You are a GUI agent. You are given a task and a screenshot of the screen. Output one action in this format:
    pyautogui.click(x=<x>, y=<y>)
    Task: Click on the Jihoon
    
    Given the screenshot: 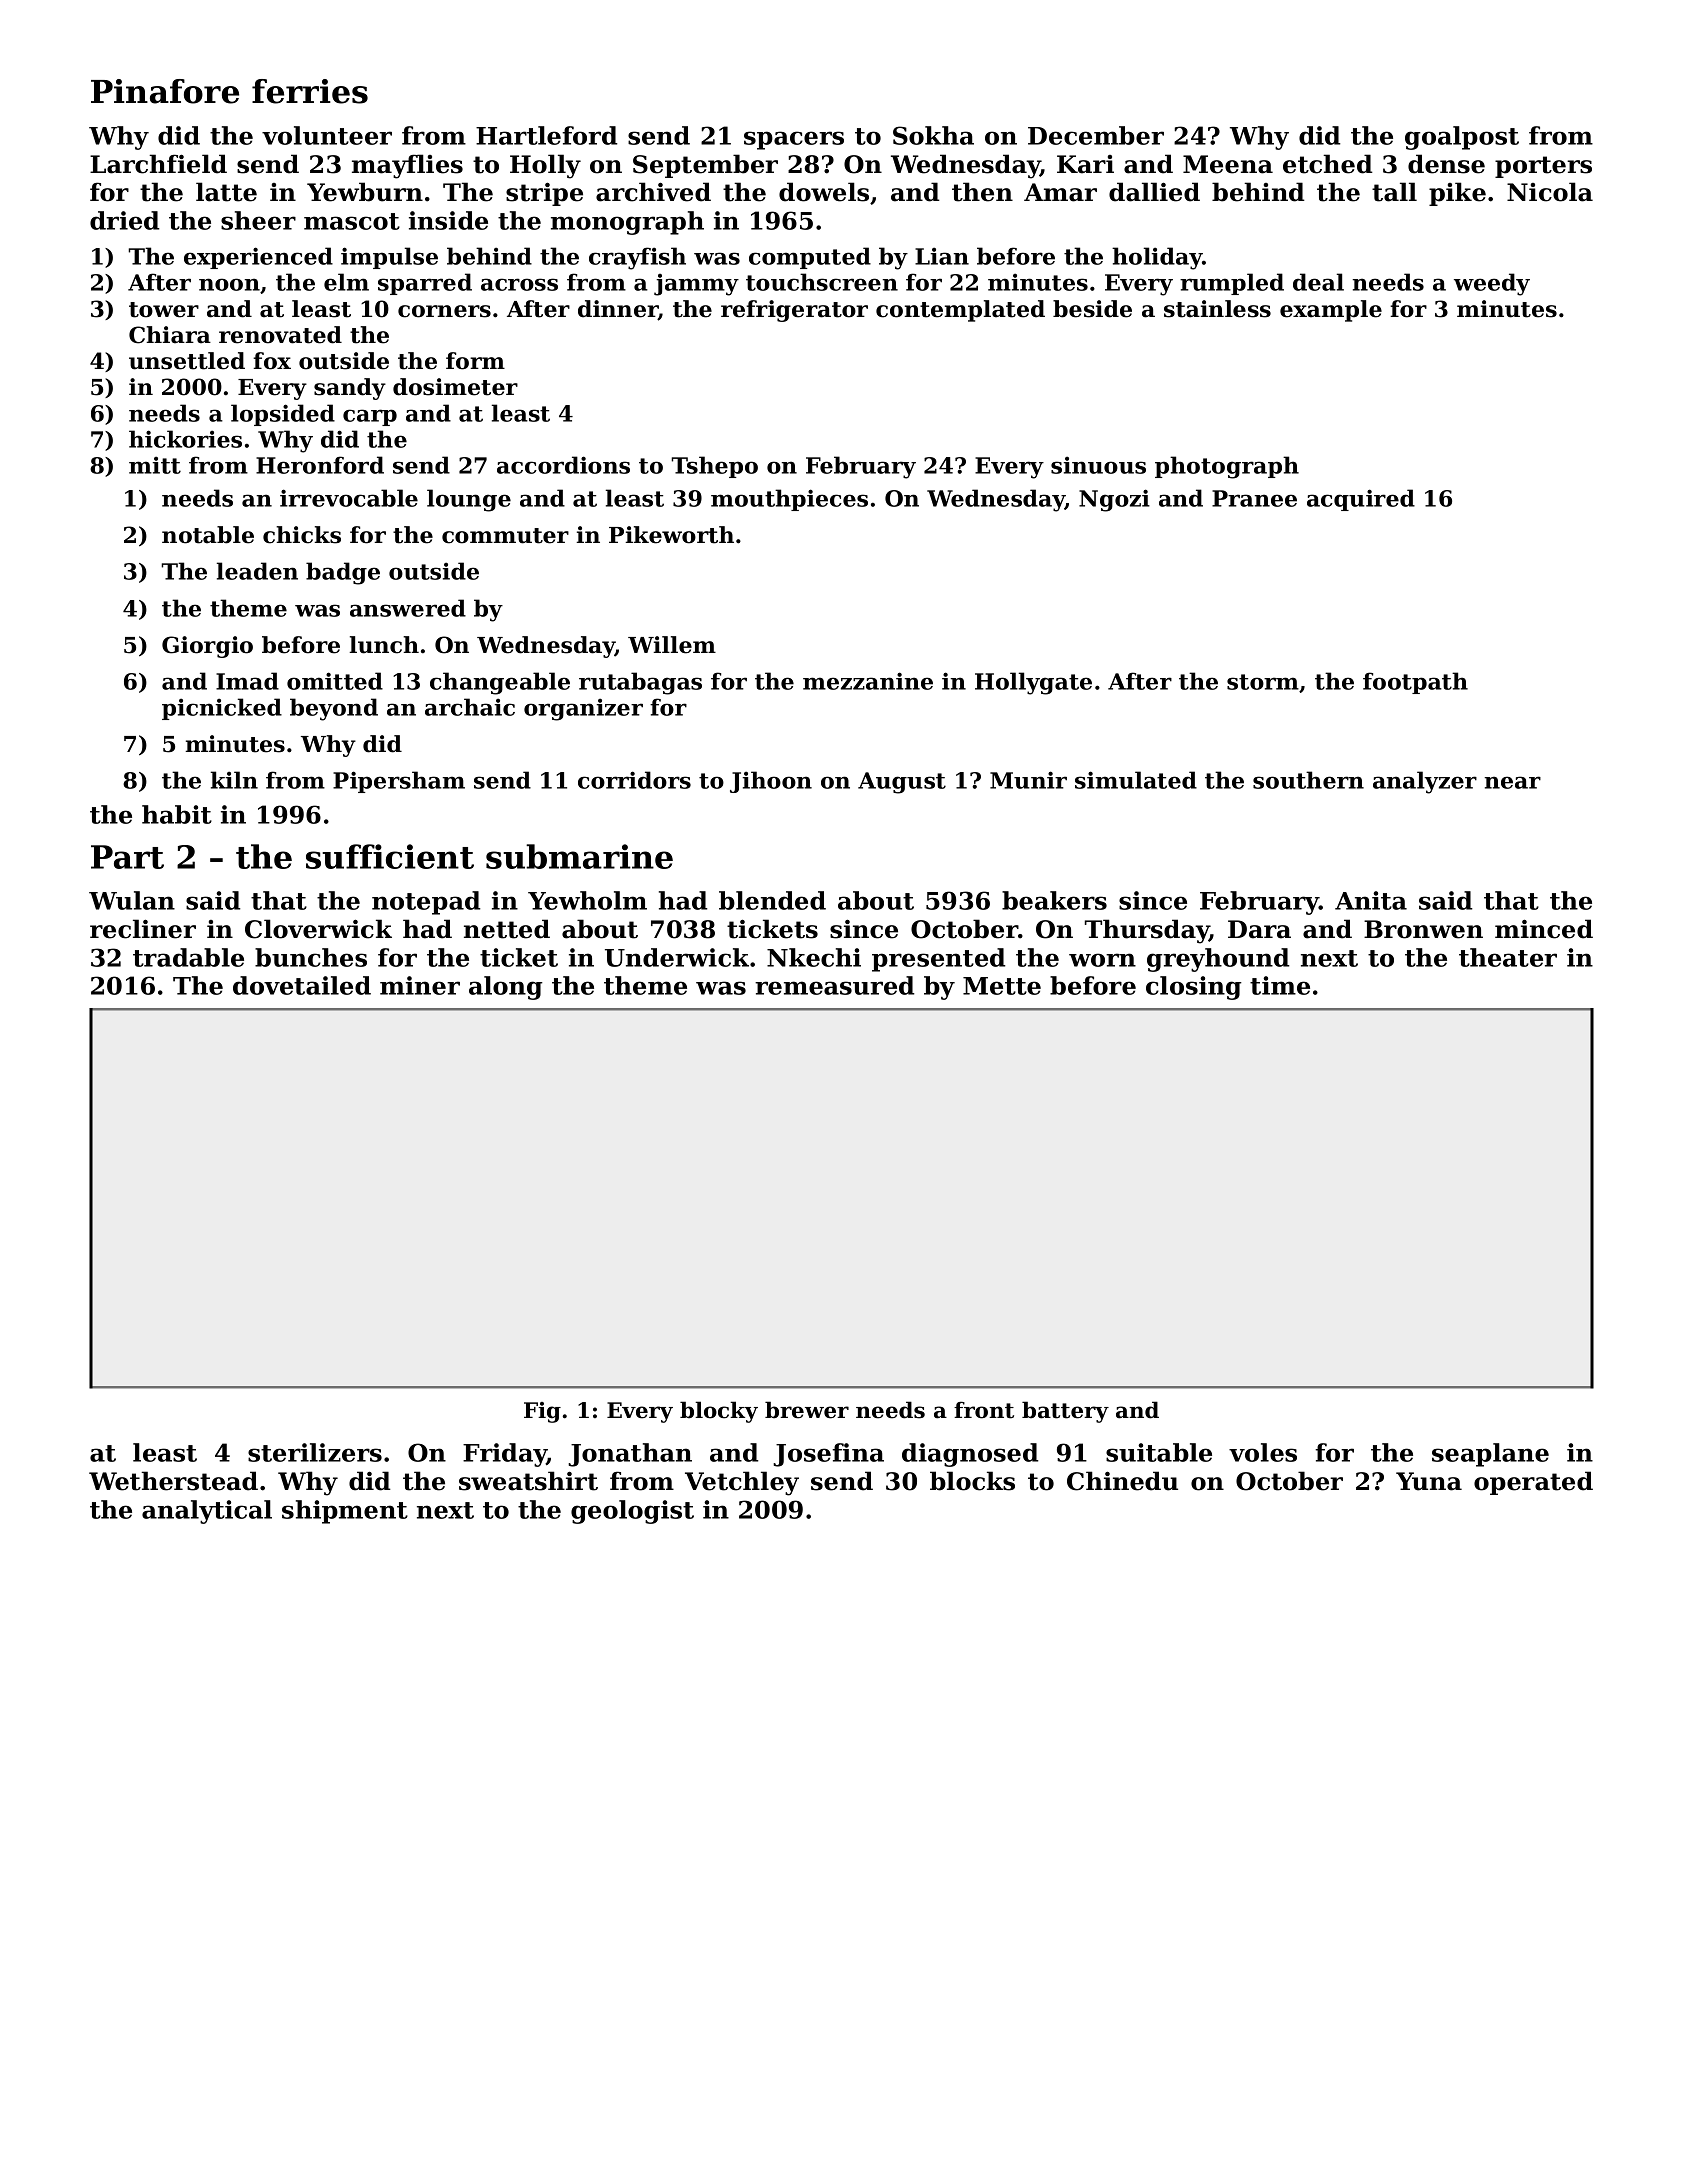 What is the action you would take?
    pyautogui.click(x=771, y=782)
